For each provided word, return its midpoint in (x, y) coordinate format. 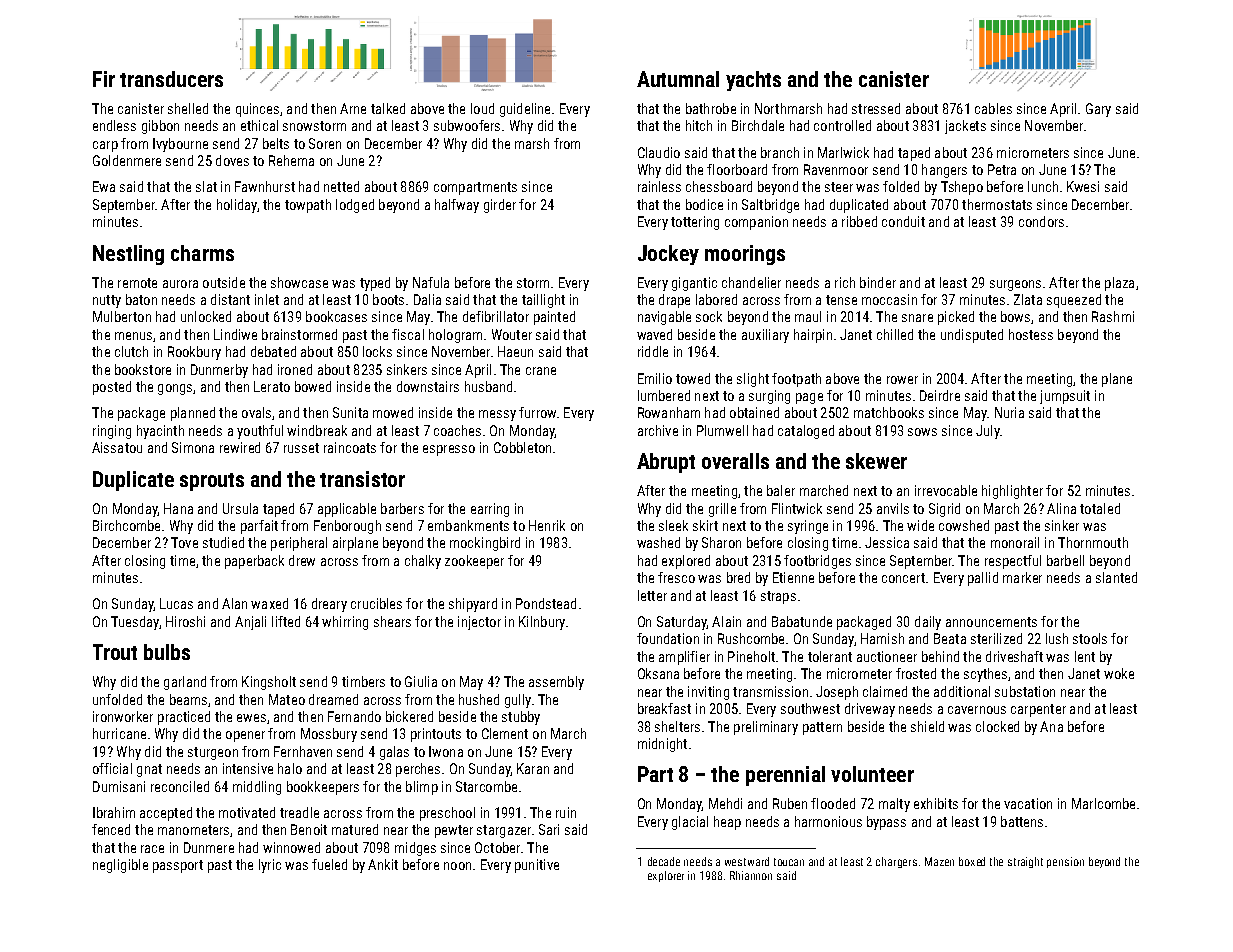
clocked (997, 726)
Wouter (512, 334)
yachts (753, 81)
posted (112, 388)
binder (878, 282)
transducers (171, 79)
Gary (1098, 110)
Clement (505, 733)
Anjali (250, 623)
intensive (248, 768)
